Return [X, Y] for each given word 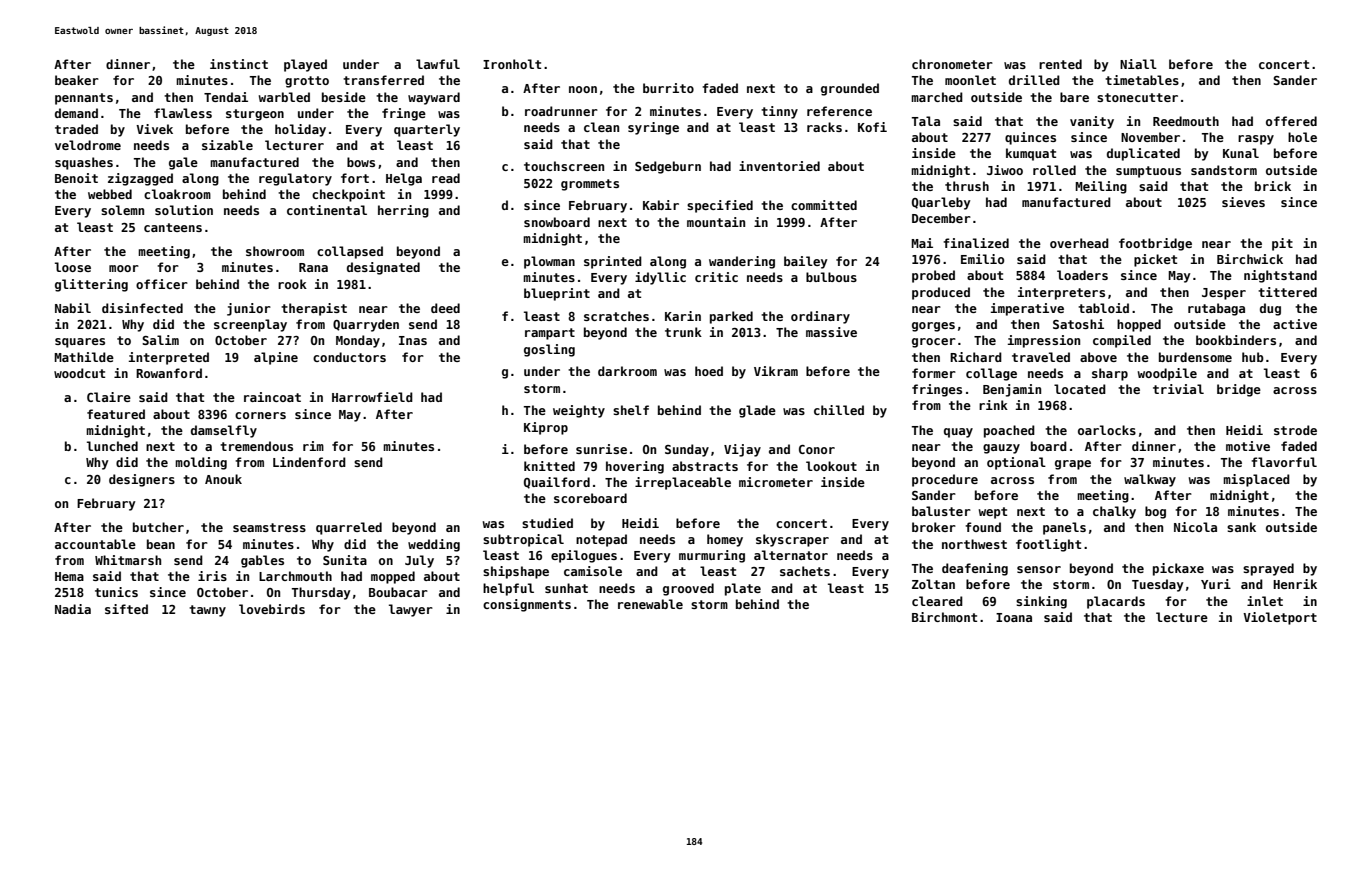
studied [547, 523]
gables [262, 561]
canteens [173, 227]
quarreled [349, 528]
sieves [1243, 202]
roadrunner [561, 111]
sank [1241, 527]
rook [292, 284]
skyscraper [792, 540]
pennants [84, 99]
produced [941, 293]
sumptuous [1148, 172]
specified [720, 206]
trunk [683, 332]
